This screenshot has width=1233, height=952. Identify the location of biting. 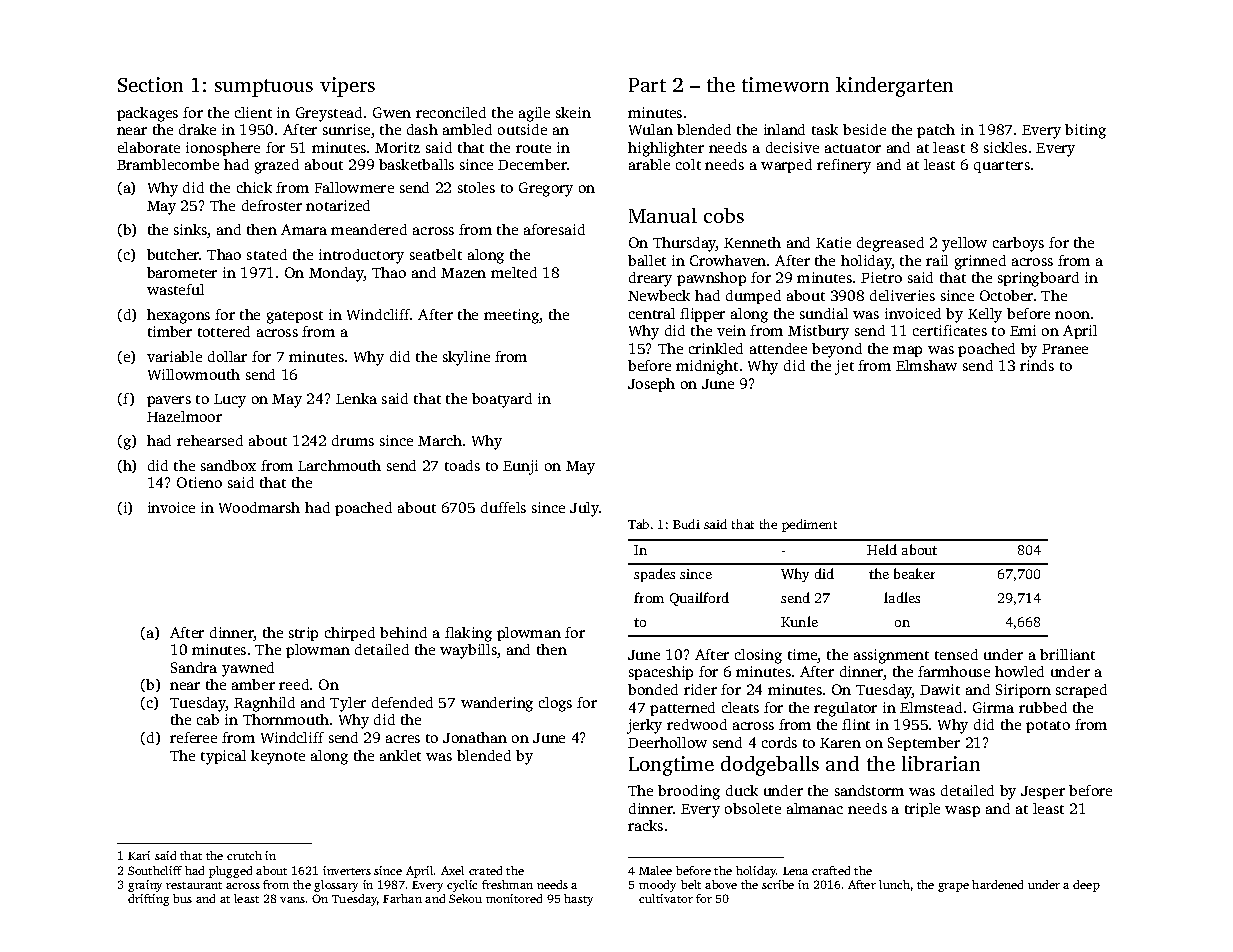
(1085, 131).
